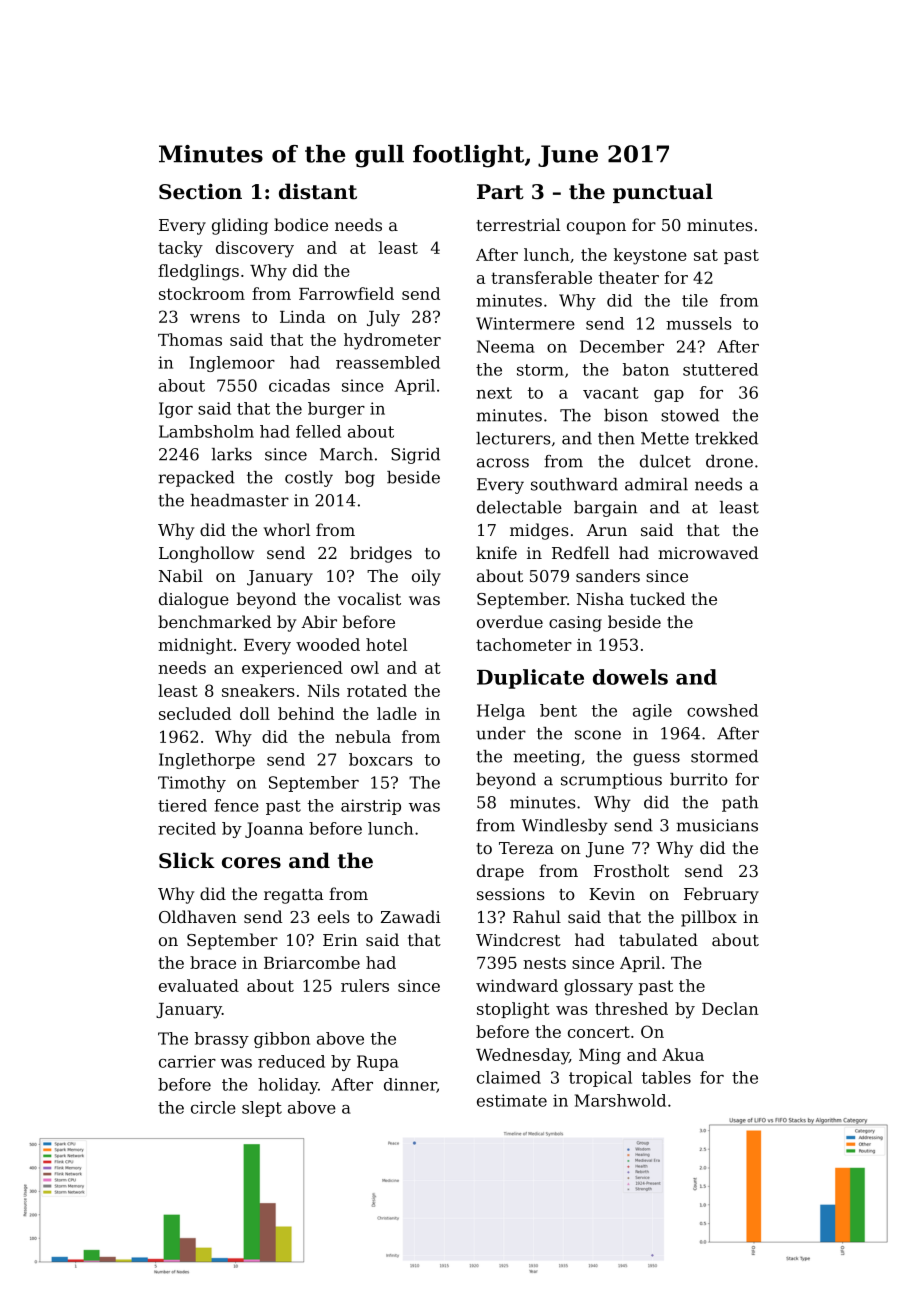  I want to click on agile, so click(652, 712).
